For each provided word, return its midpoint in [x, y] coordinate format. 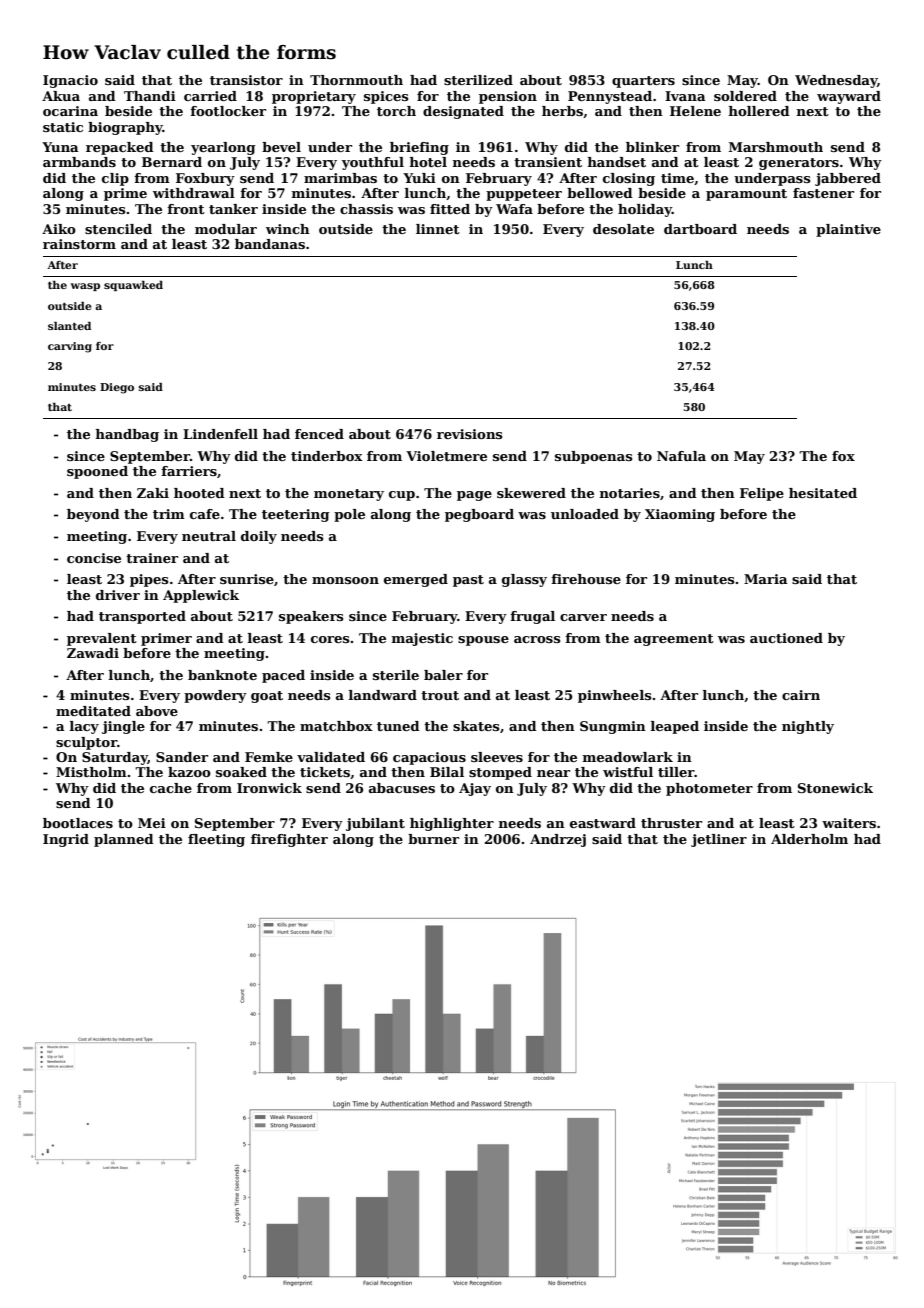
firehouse [586, 579]
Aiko [59, 229]
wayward [849, 97]
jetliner [719, 840]
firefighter [289, 840]
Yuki [419, 178]
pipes [149, 580]
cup [402, 496]
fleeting [216, 840]
